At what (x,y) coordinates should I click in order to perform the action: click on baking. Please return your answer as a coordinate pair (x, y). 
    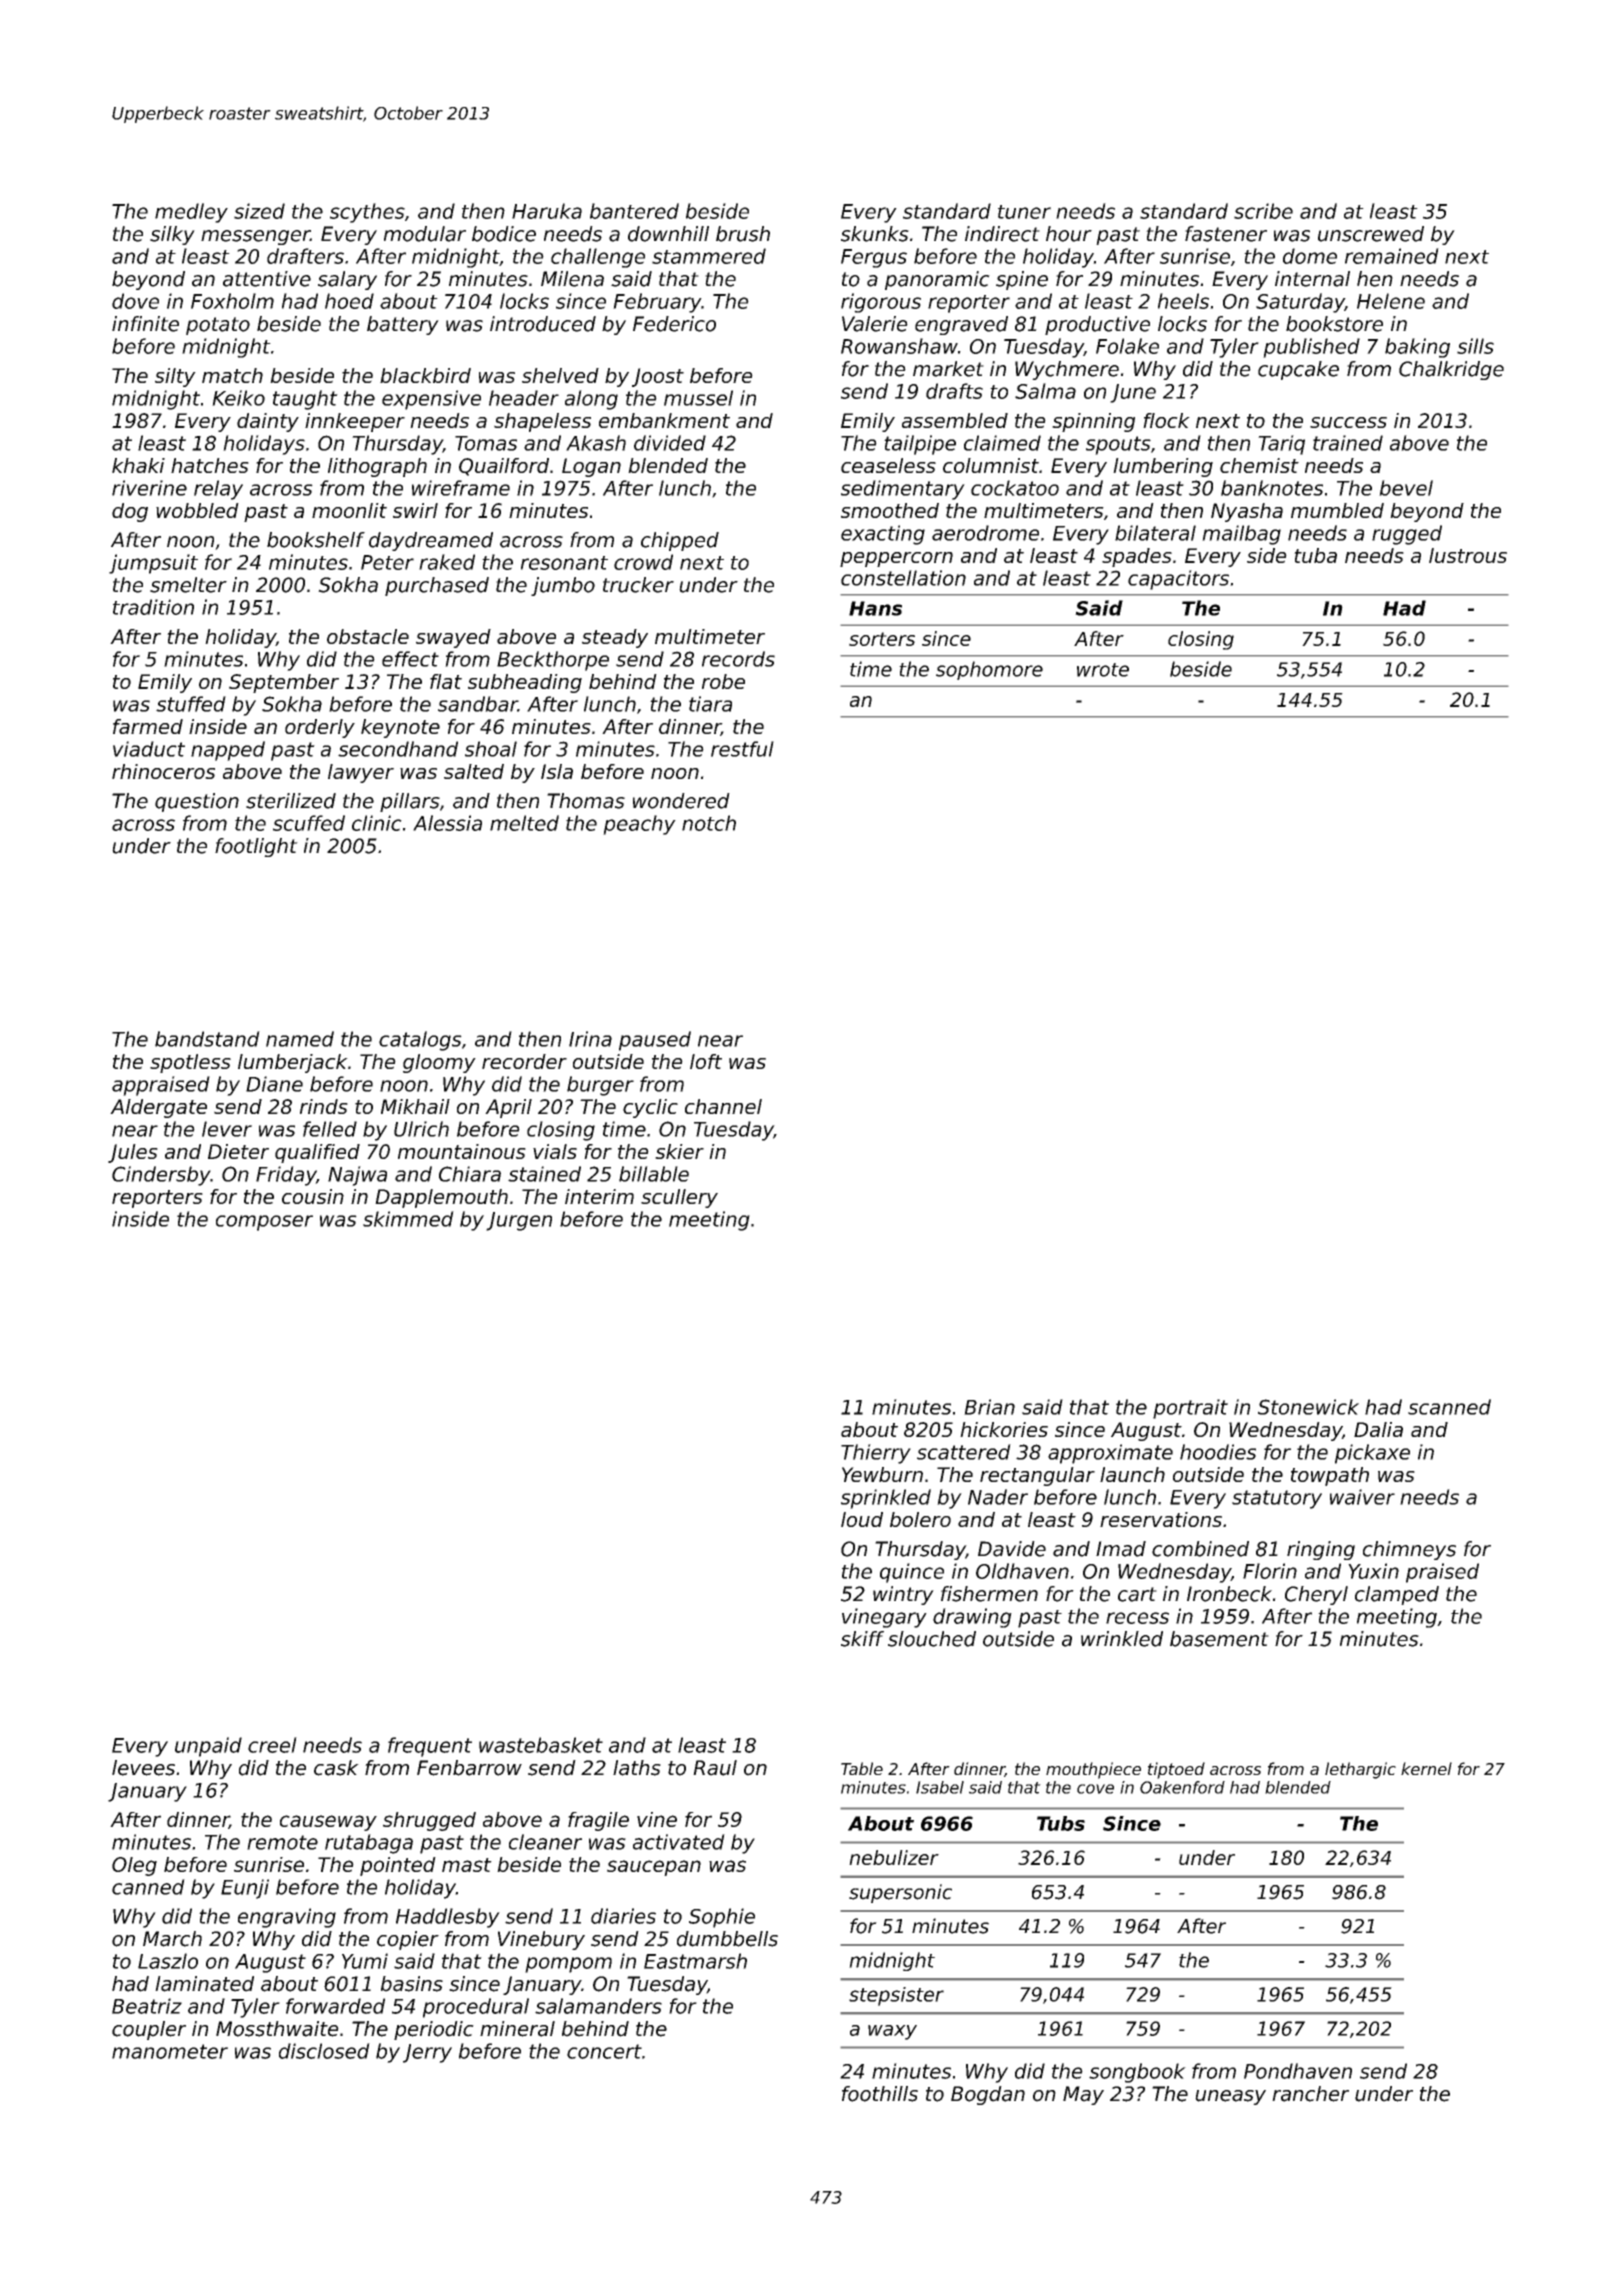
    Looking at the image, I should click on (1417, 348).
